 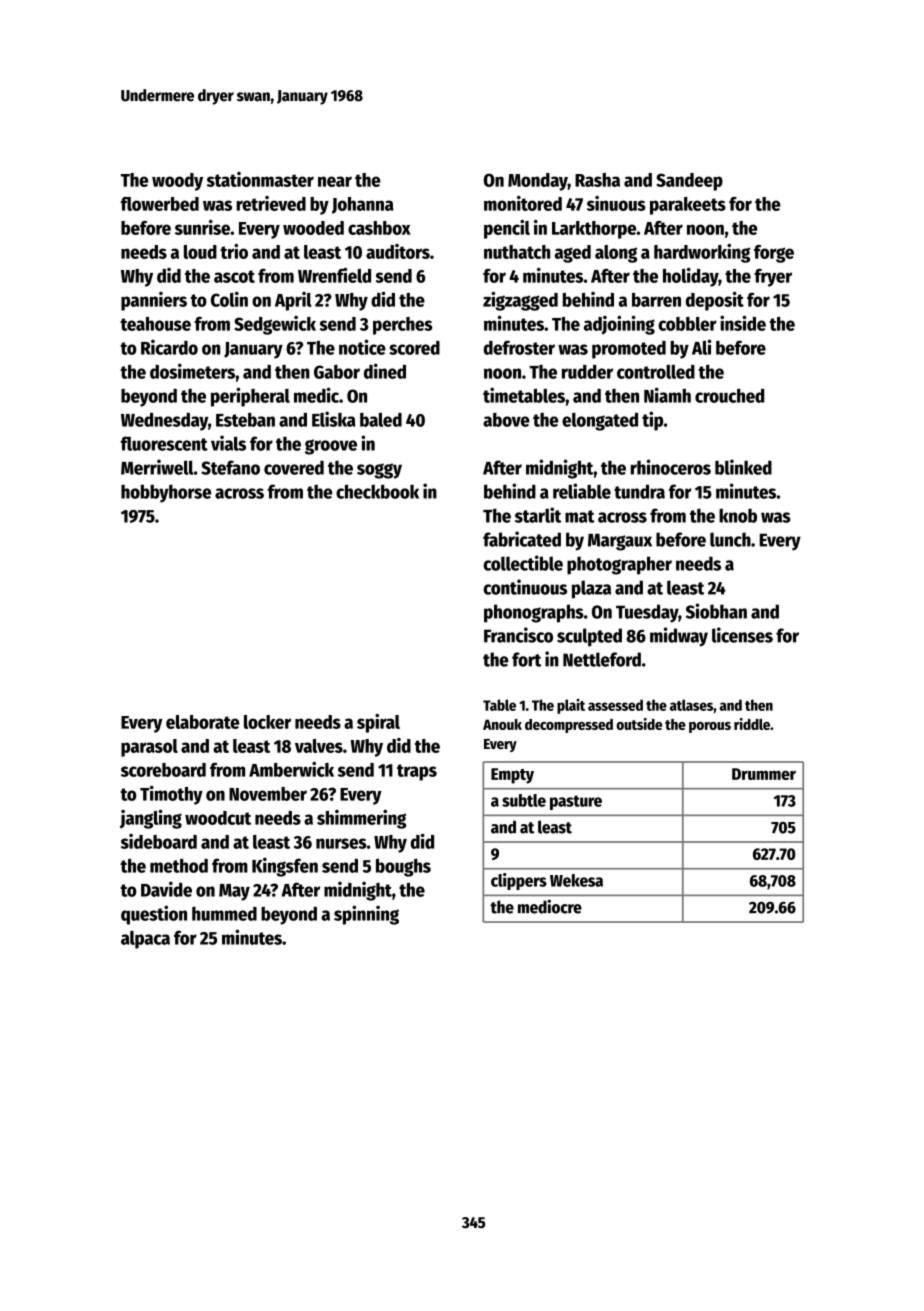 I want to click on near, so click(x=335, y=181).
